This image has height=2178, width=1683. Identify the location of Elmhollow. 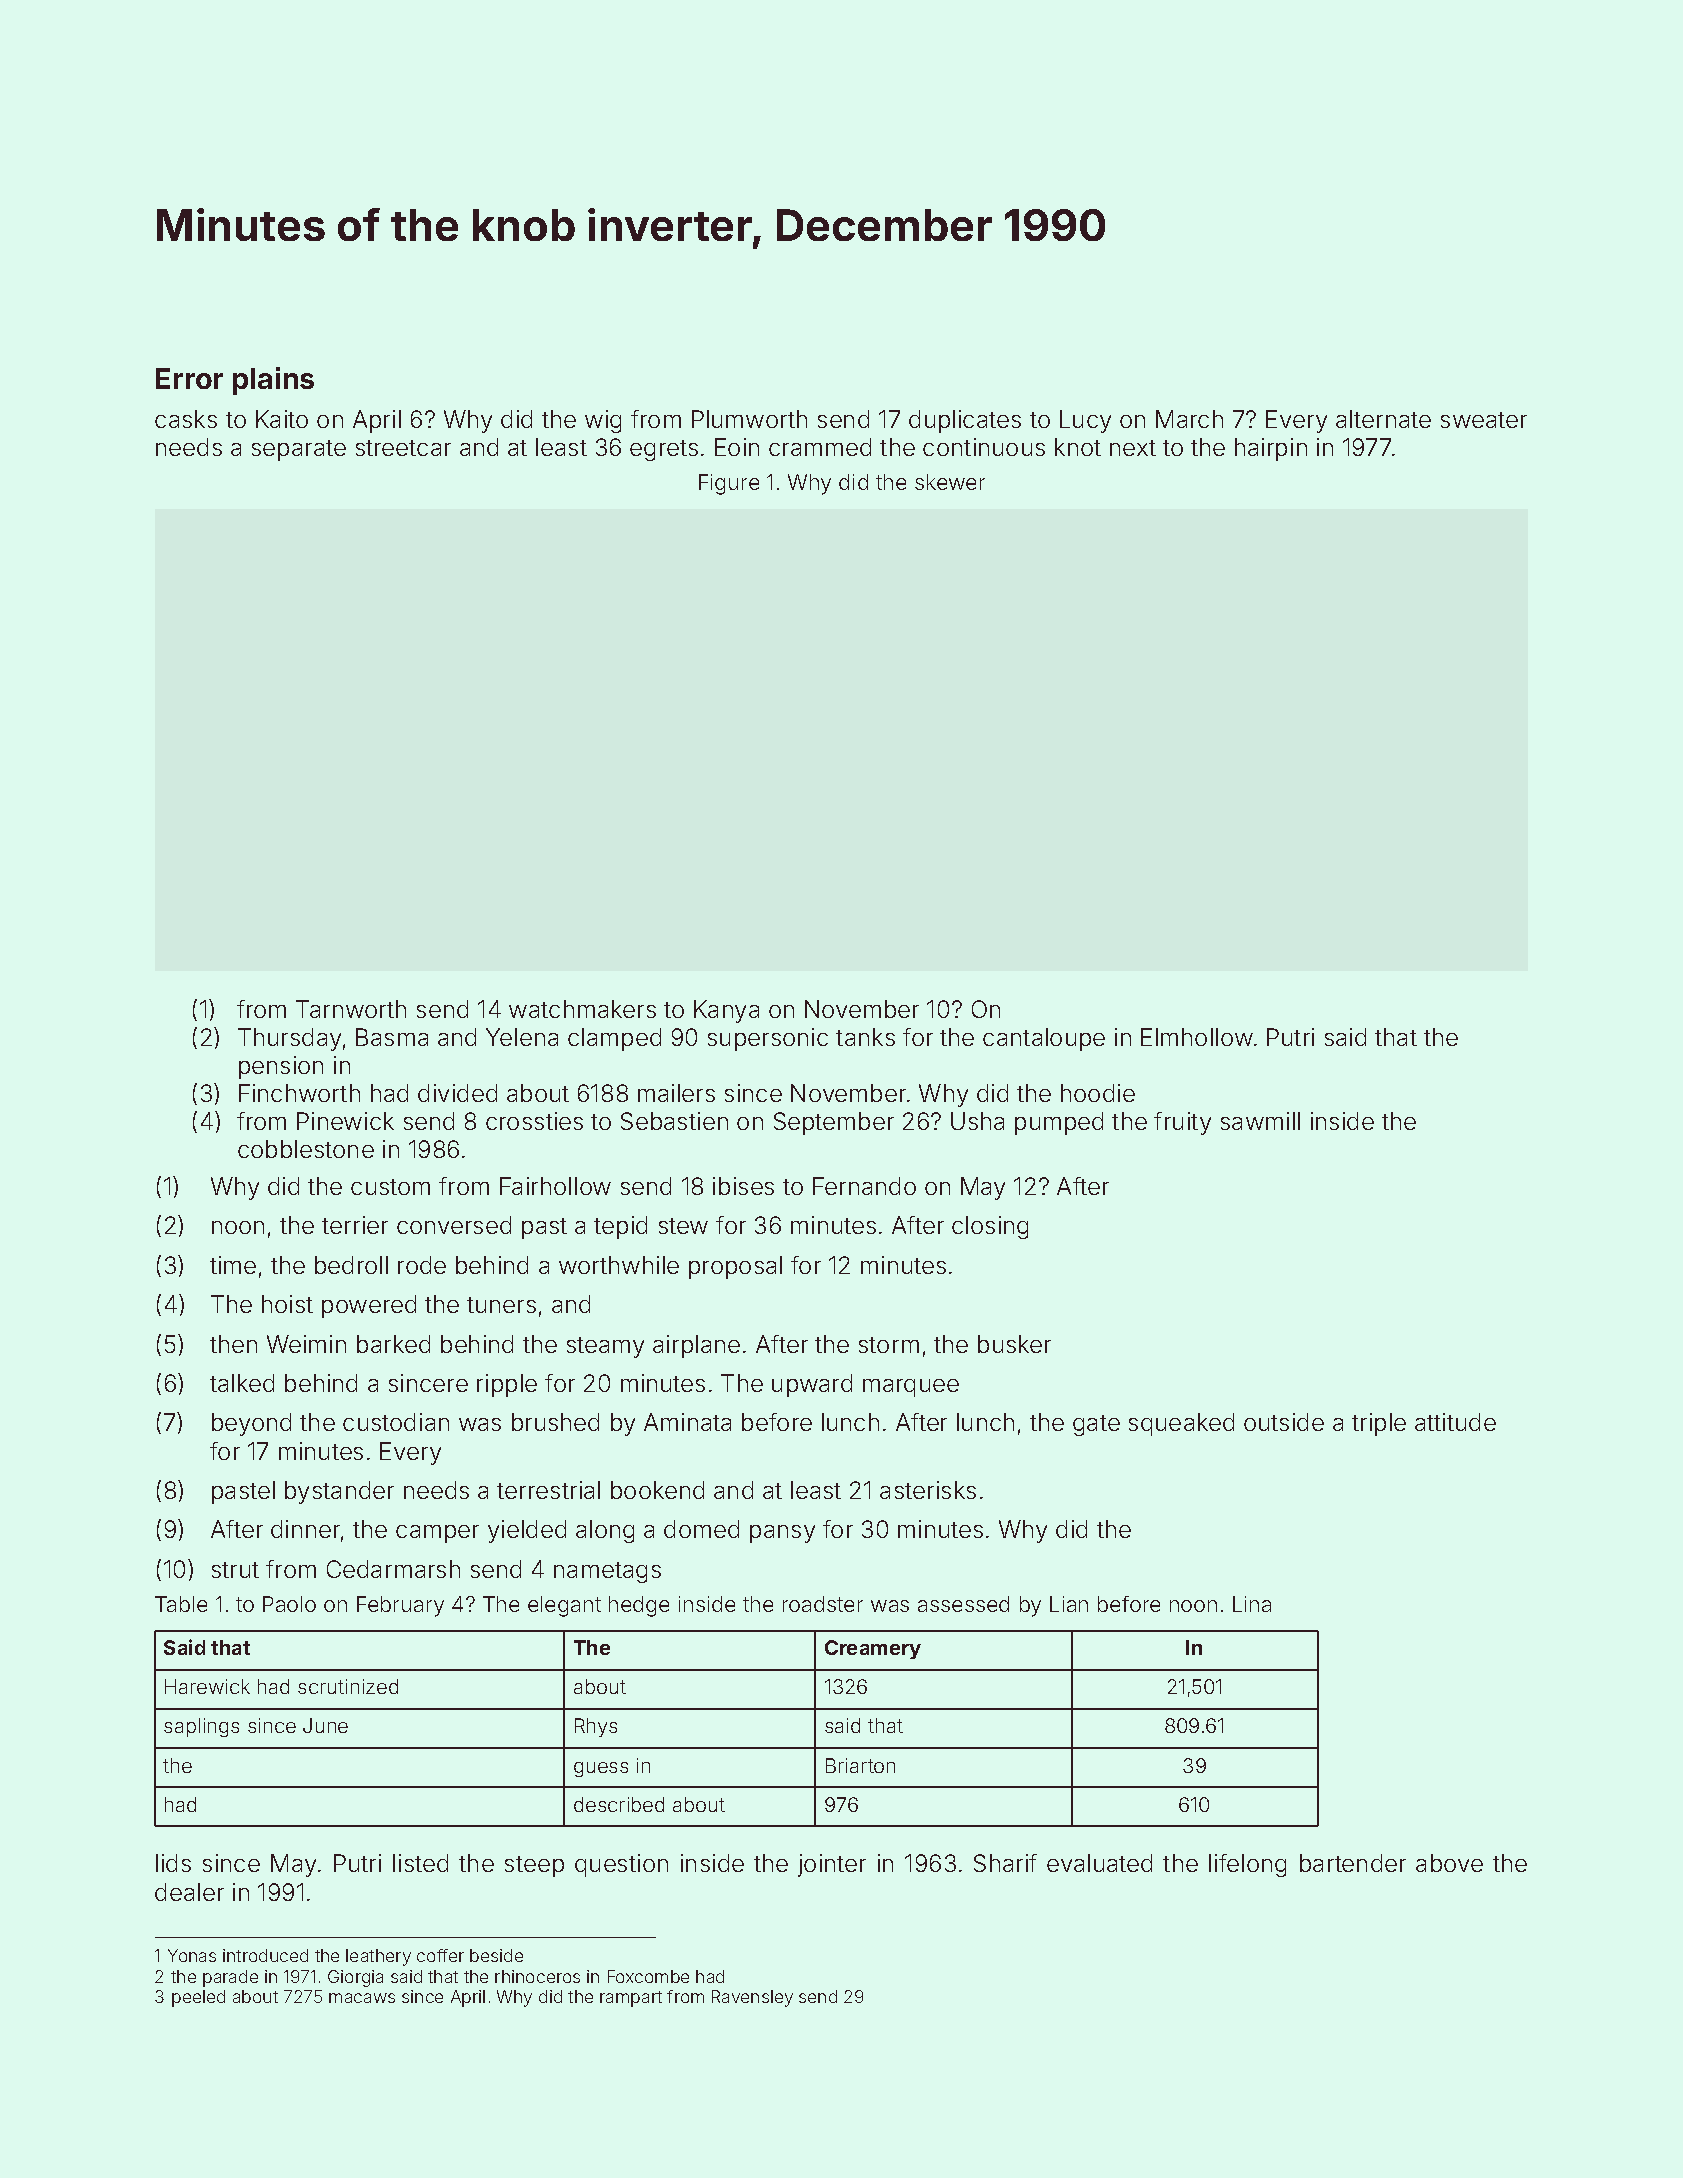
(1197, 1037).
